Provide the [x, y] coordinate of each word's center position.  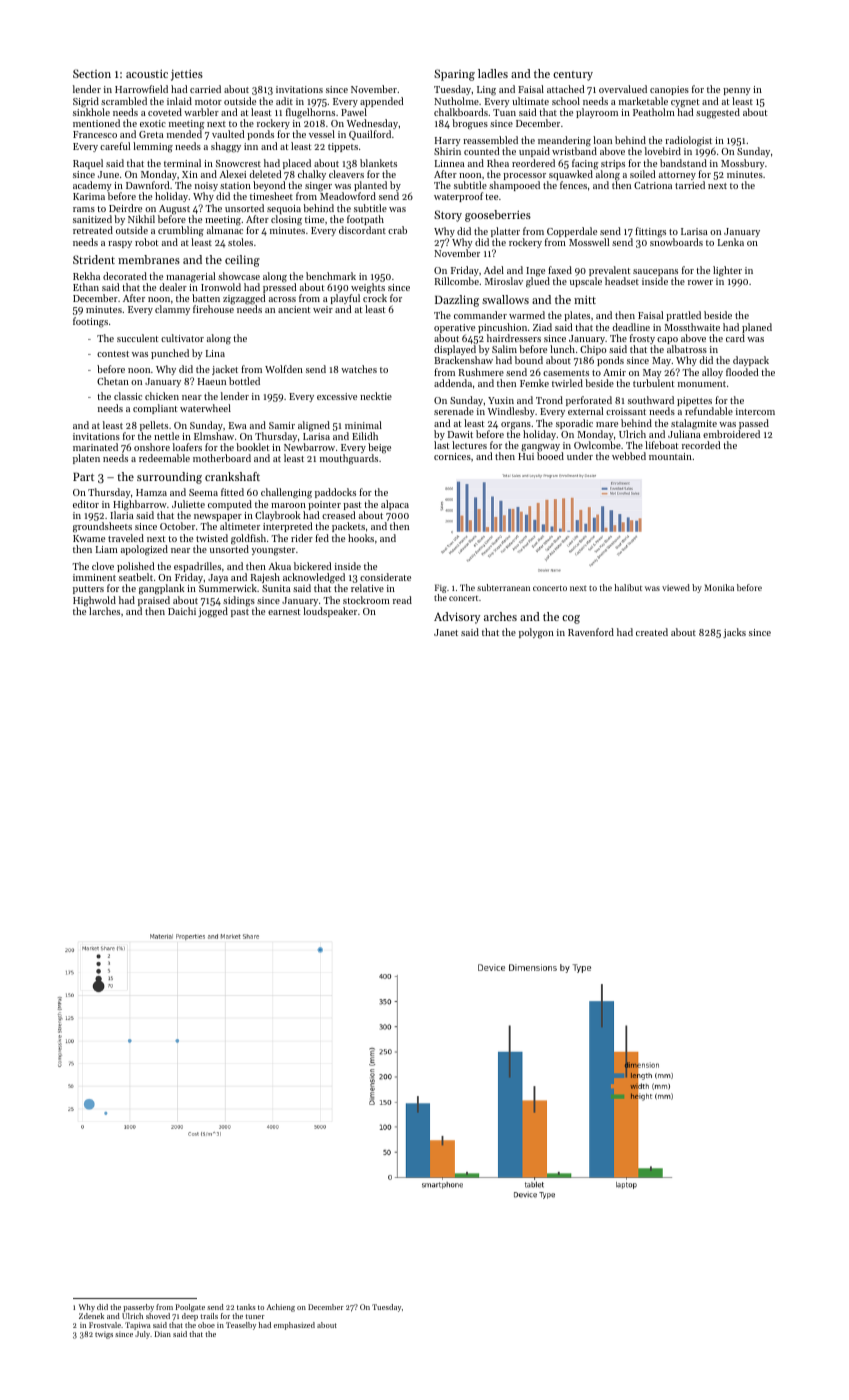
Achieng [281, 1308]
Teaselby [241, 1326]
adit [284, 101]
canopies [669, 90]
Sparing [454, 75]
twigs [104, 1335]
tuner [255, 1316]
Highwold [94, 601]
